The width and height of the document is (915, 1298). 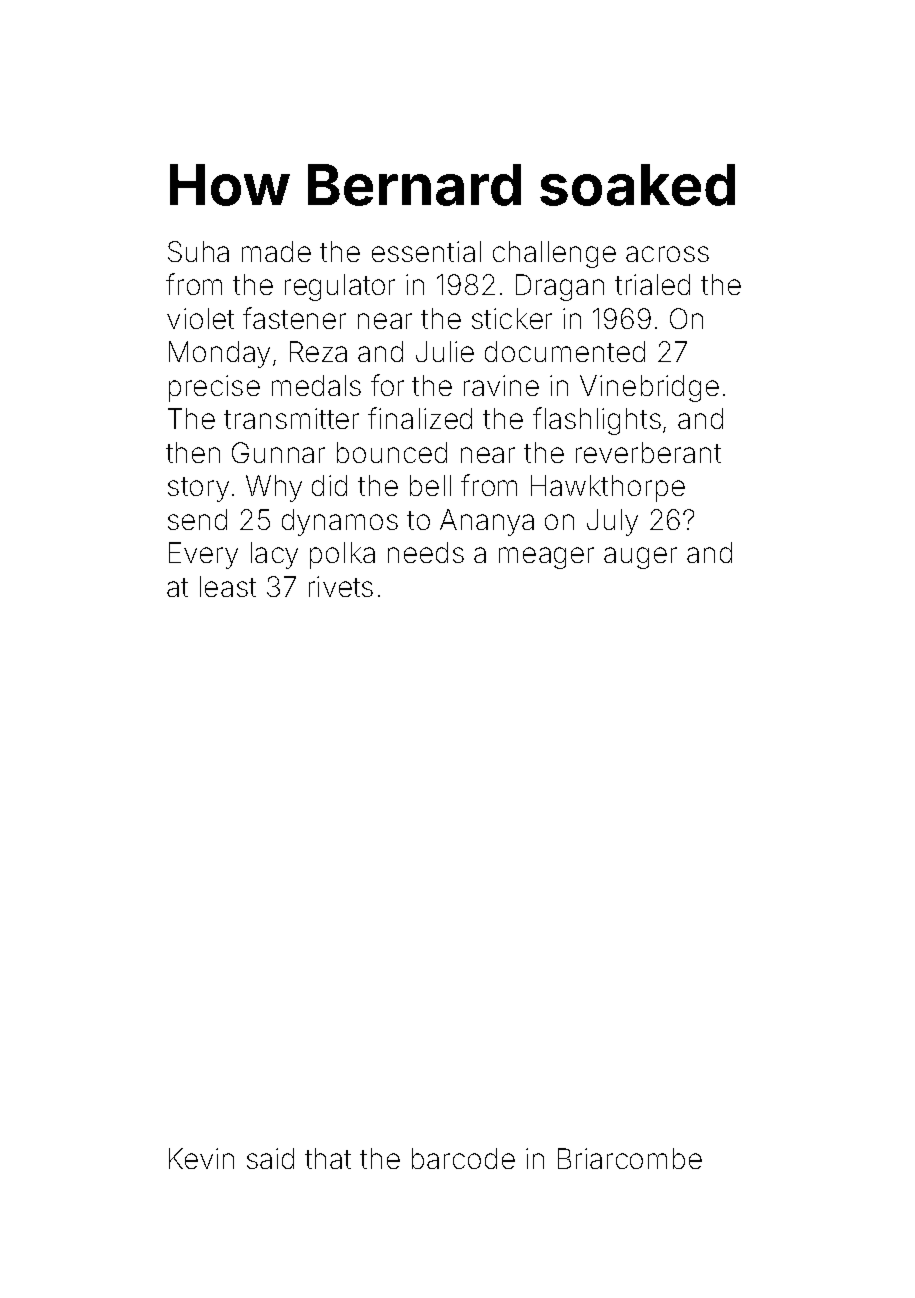 What do you see at coordinates (667, 254) in the document?
I see `across` at bounding box center [667, 254].
